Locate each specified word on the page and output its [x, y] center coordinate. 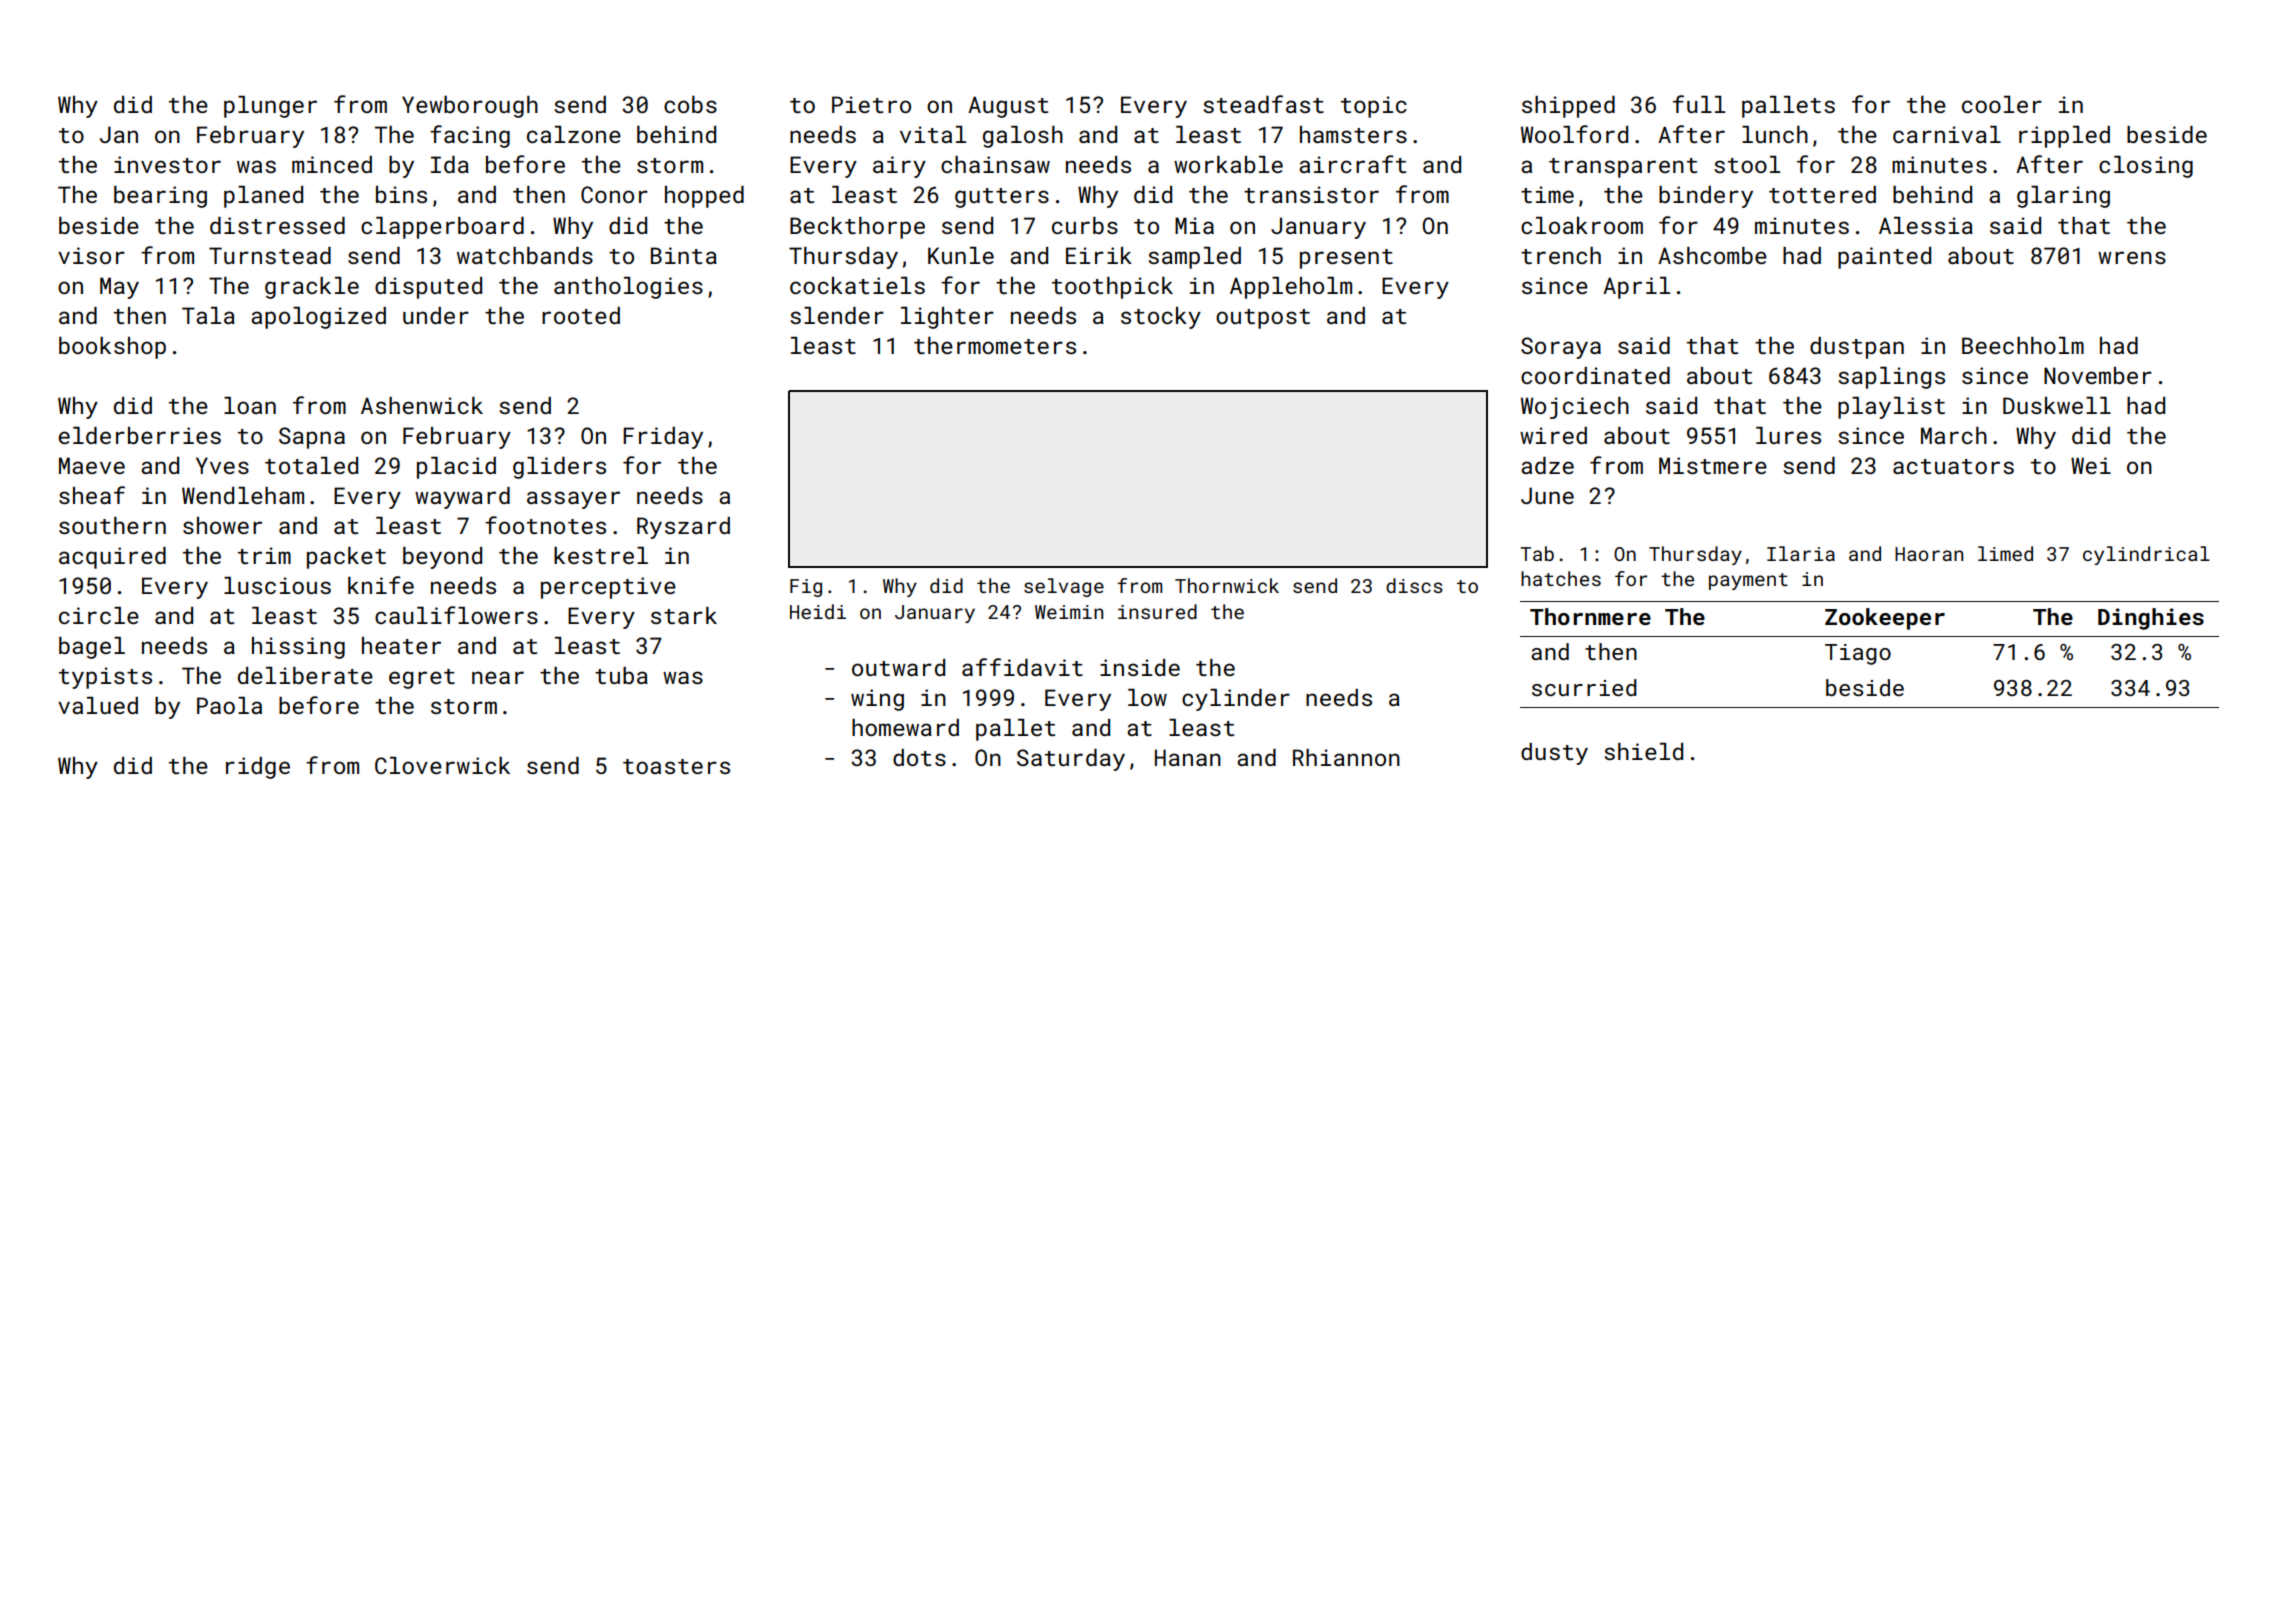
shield [1643, 751]
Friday [663, 438]
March [1954, 435]
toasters [676, 766]
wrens [2132, 257]
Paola [229, 705]
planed [263, 197]
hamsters [1353, 134]
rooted [581, 315]
